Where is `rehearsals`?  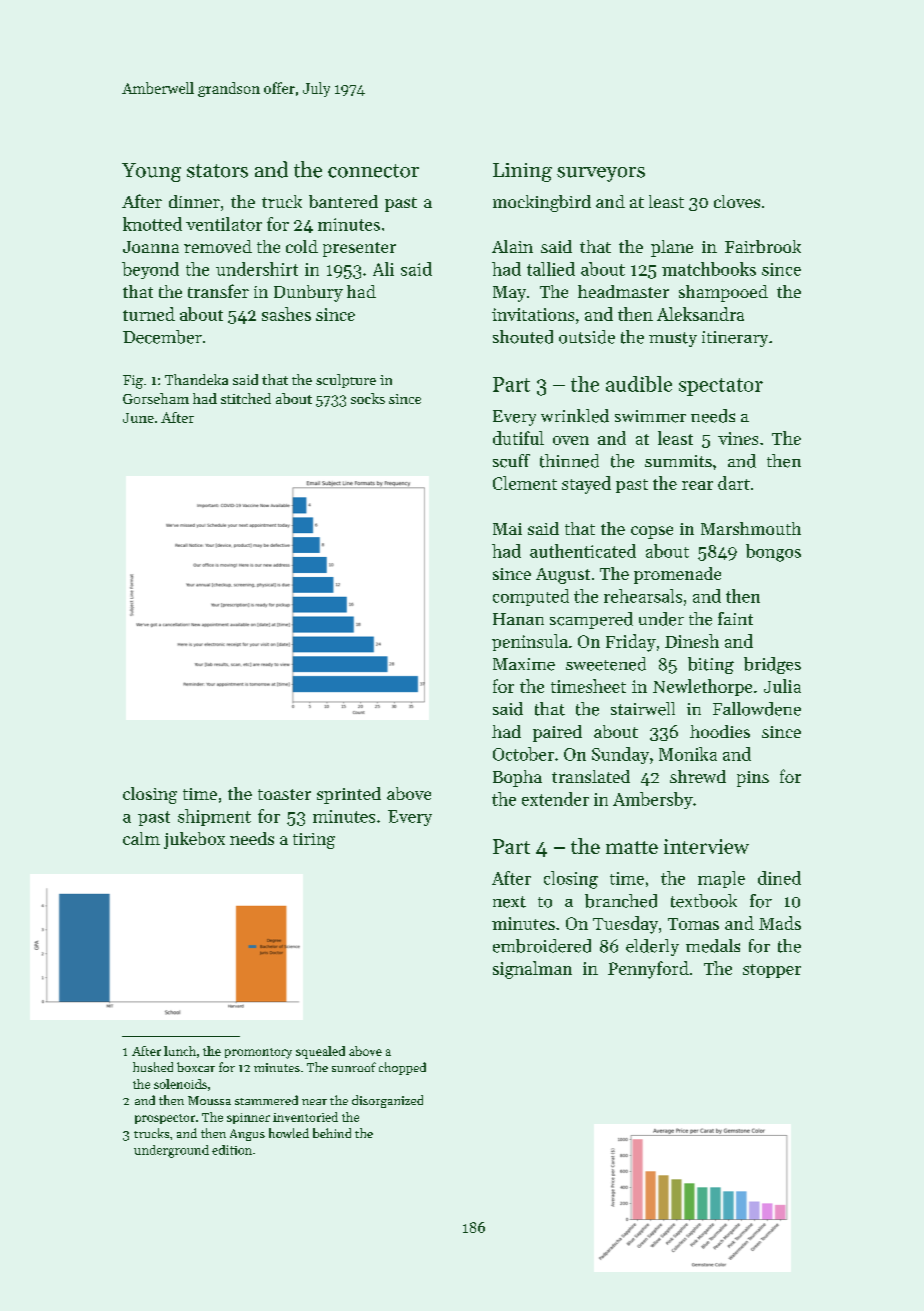 rehearsals is located at coordinates (643, 596).
